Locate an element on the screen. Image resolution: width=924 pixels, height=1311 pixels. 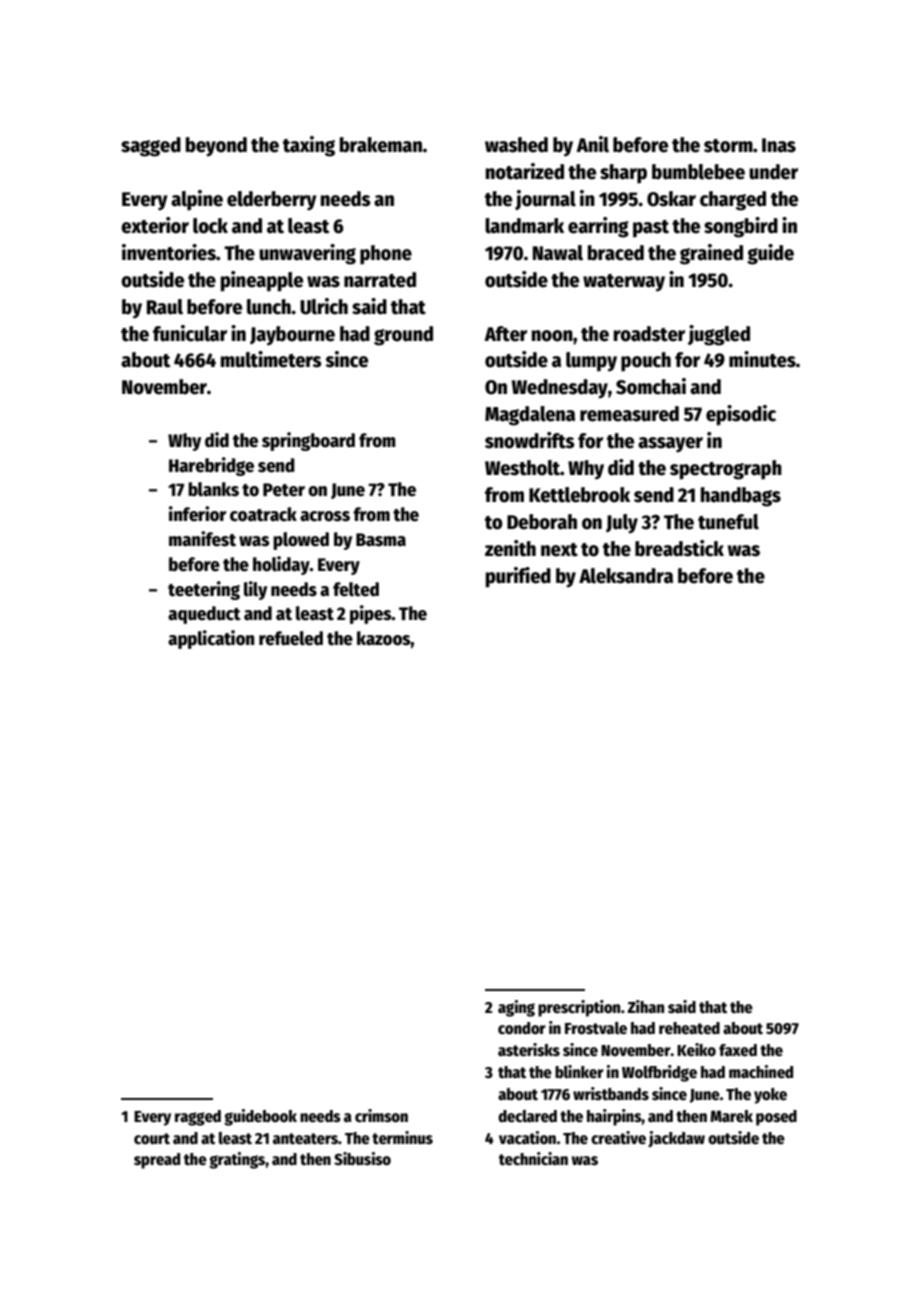
application is located at coordinates (211, 639).
